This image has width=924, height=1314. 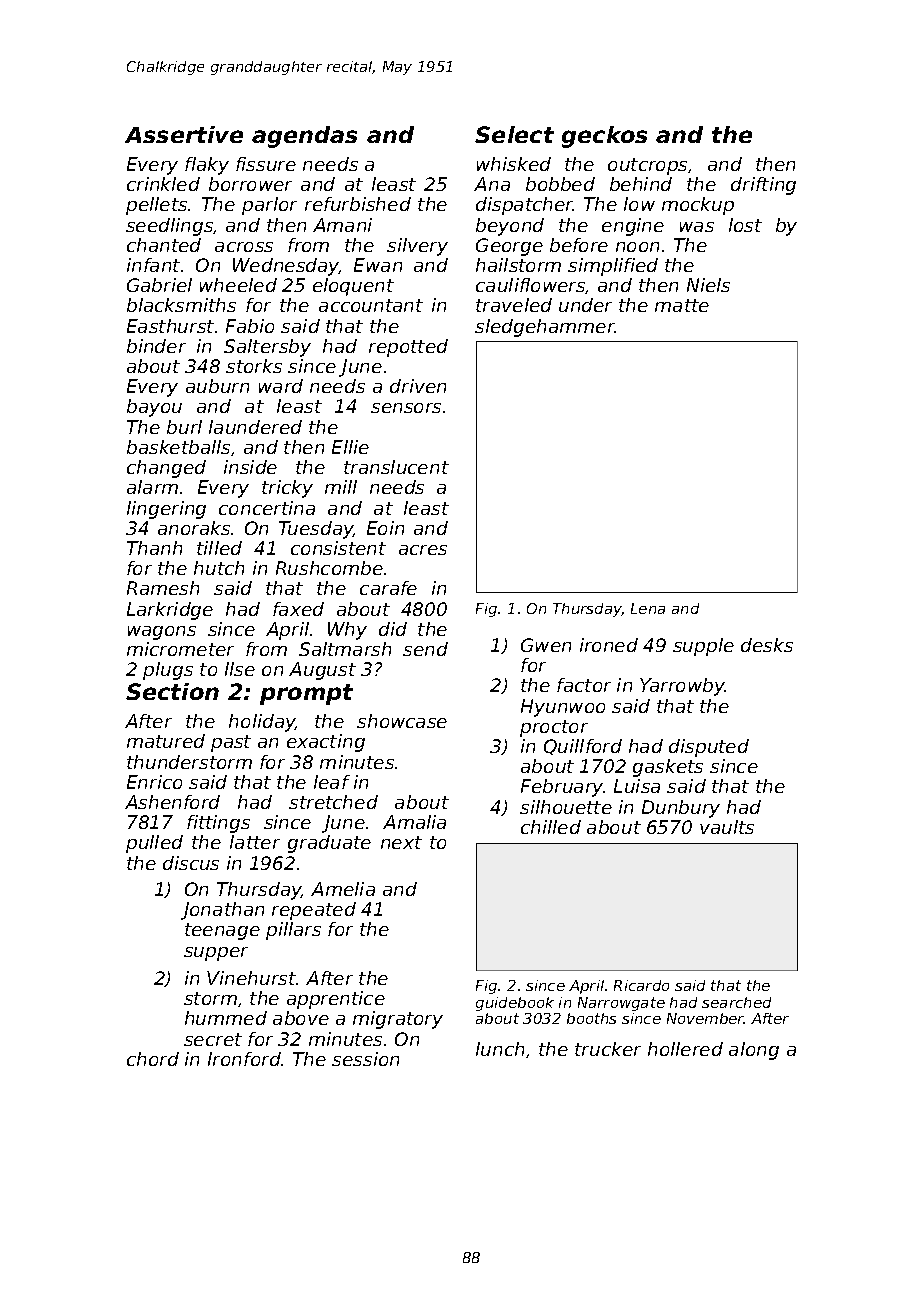 What do you see at coordinates (514, 134) in the image?
I see `Select` at bounding box center [514, 134].
